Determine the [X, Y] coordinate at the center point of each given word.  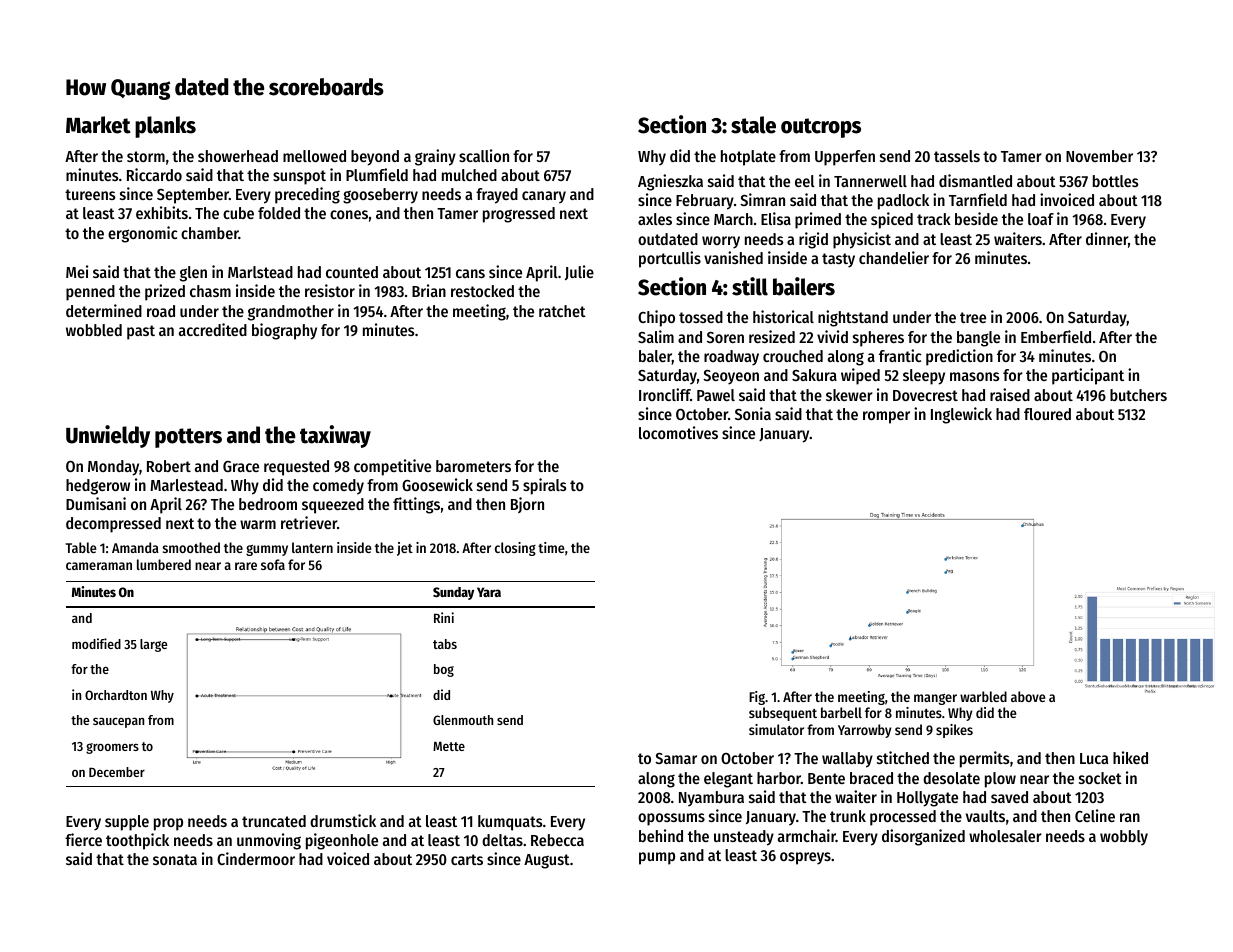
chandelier [894, 257]
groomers [112, 748]
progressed [519, 215]
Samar [676, 758]
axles [655, 219]
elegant [728, 780]
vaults [985, 816]
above [1028, 696]
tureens [90, 194]
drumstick [343, 820]
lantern [312, 547]
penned [90, 293]
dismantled [975, 180]
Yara [489, 592]
